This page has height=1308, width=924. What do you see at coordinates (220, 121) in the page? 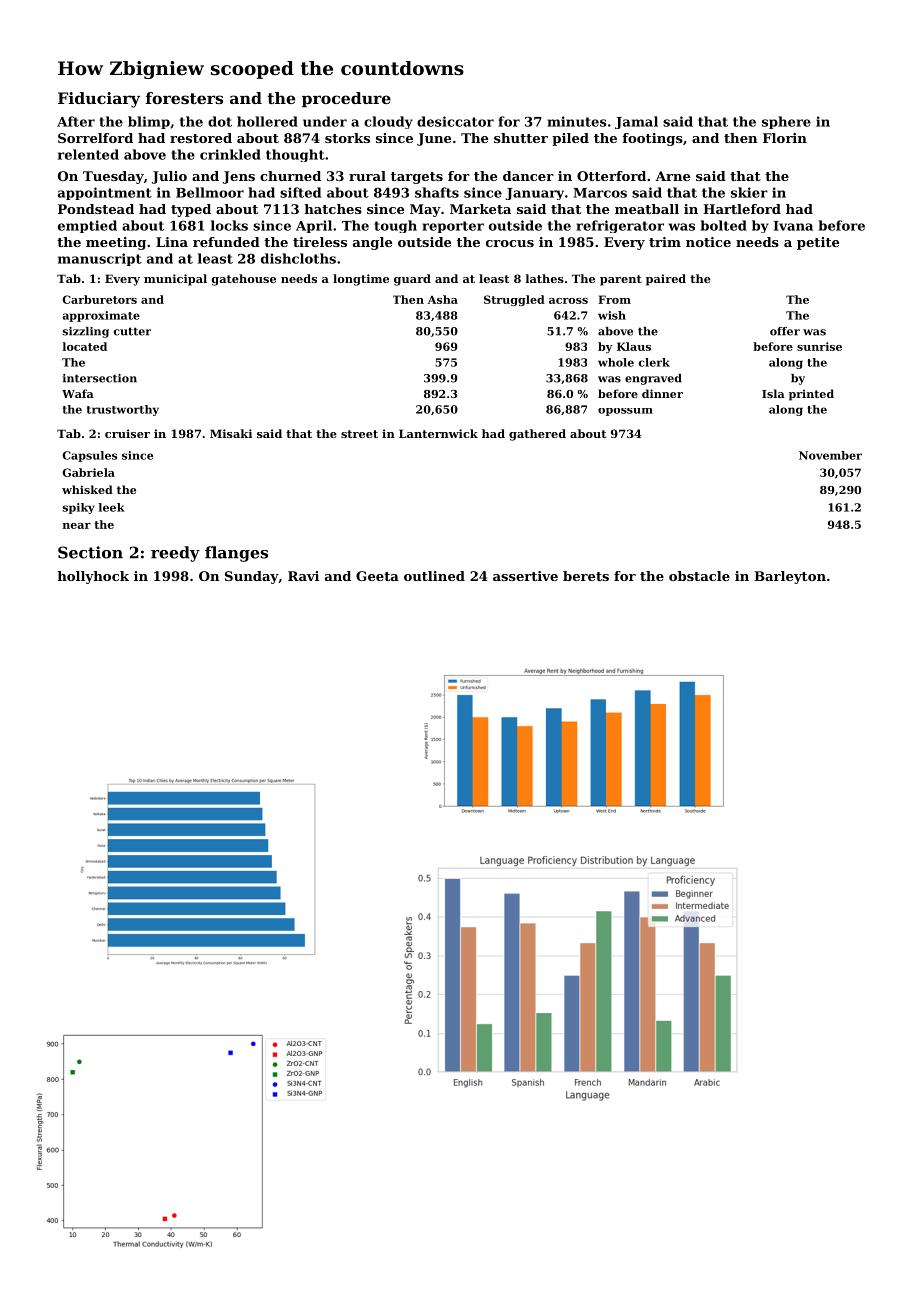
I see `dot` at bounding box center [220, 121].
